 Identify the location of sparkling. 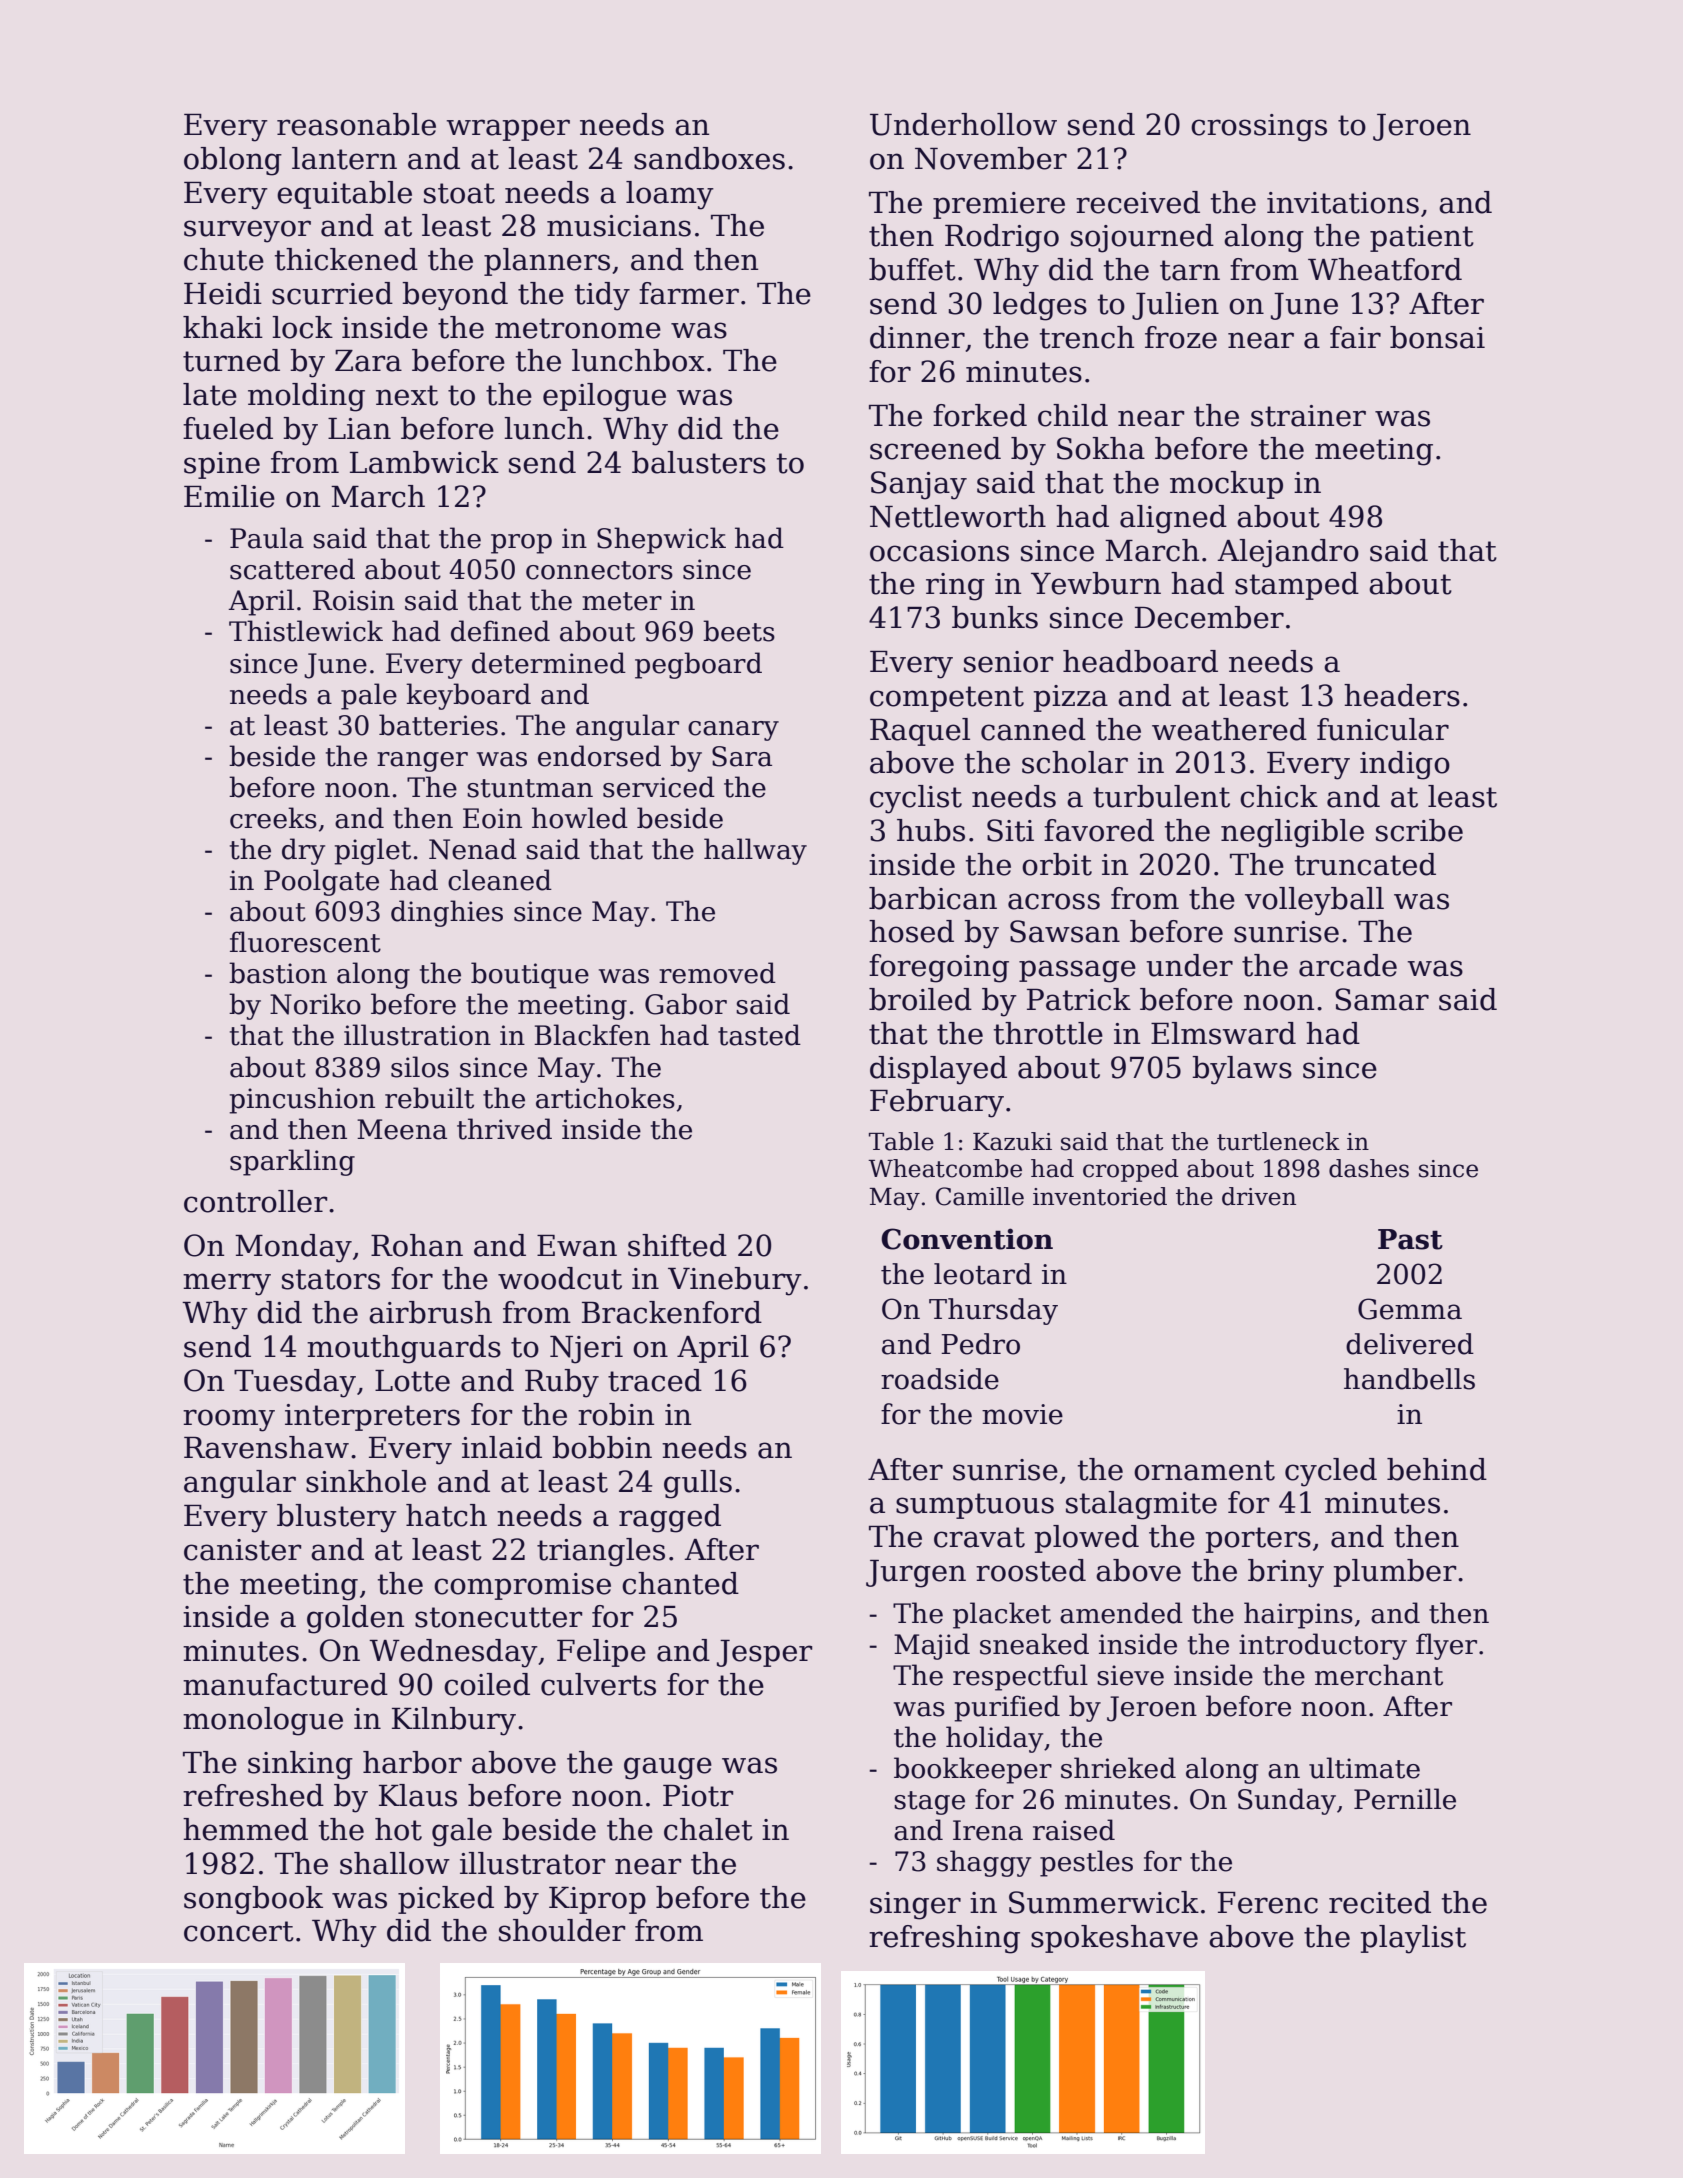
(292, 1162).
